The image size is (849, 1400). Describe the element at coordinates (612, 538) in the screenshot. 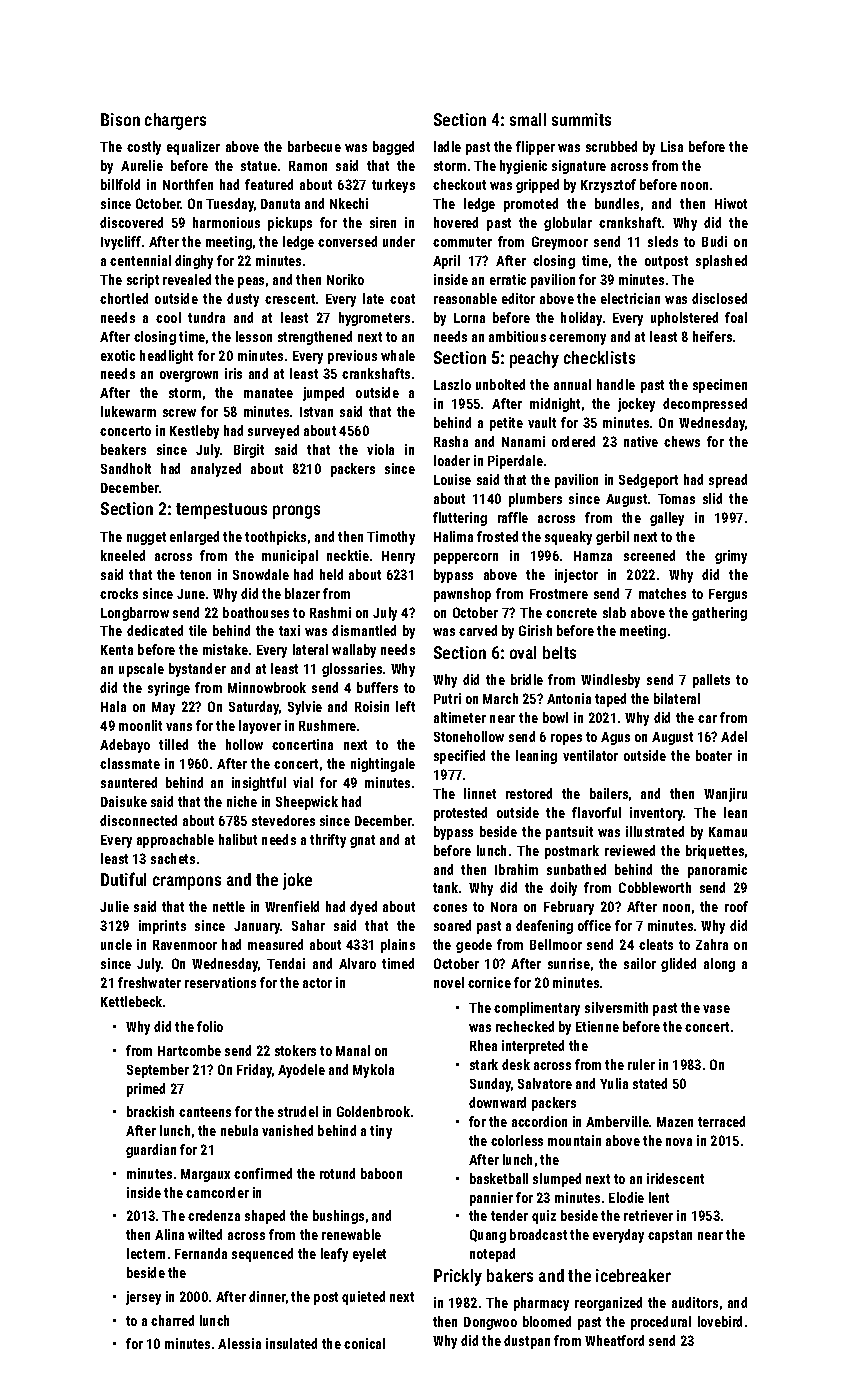

I see `gerbil` at that location.
